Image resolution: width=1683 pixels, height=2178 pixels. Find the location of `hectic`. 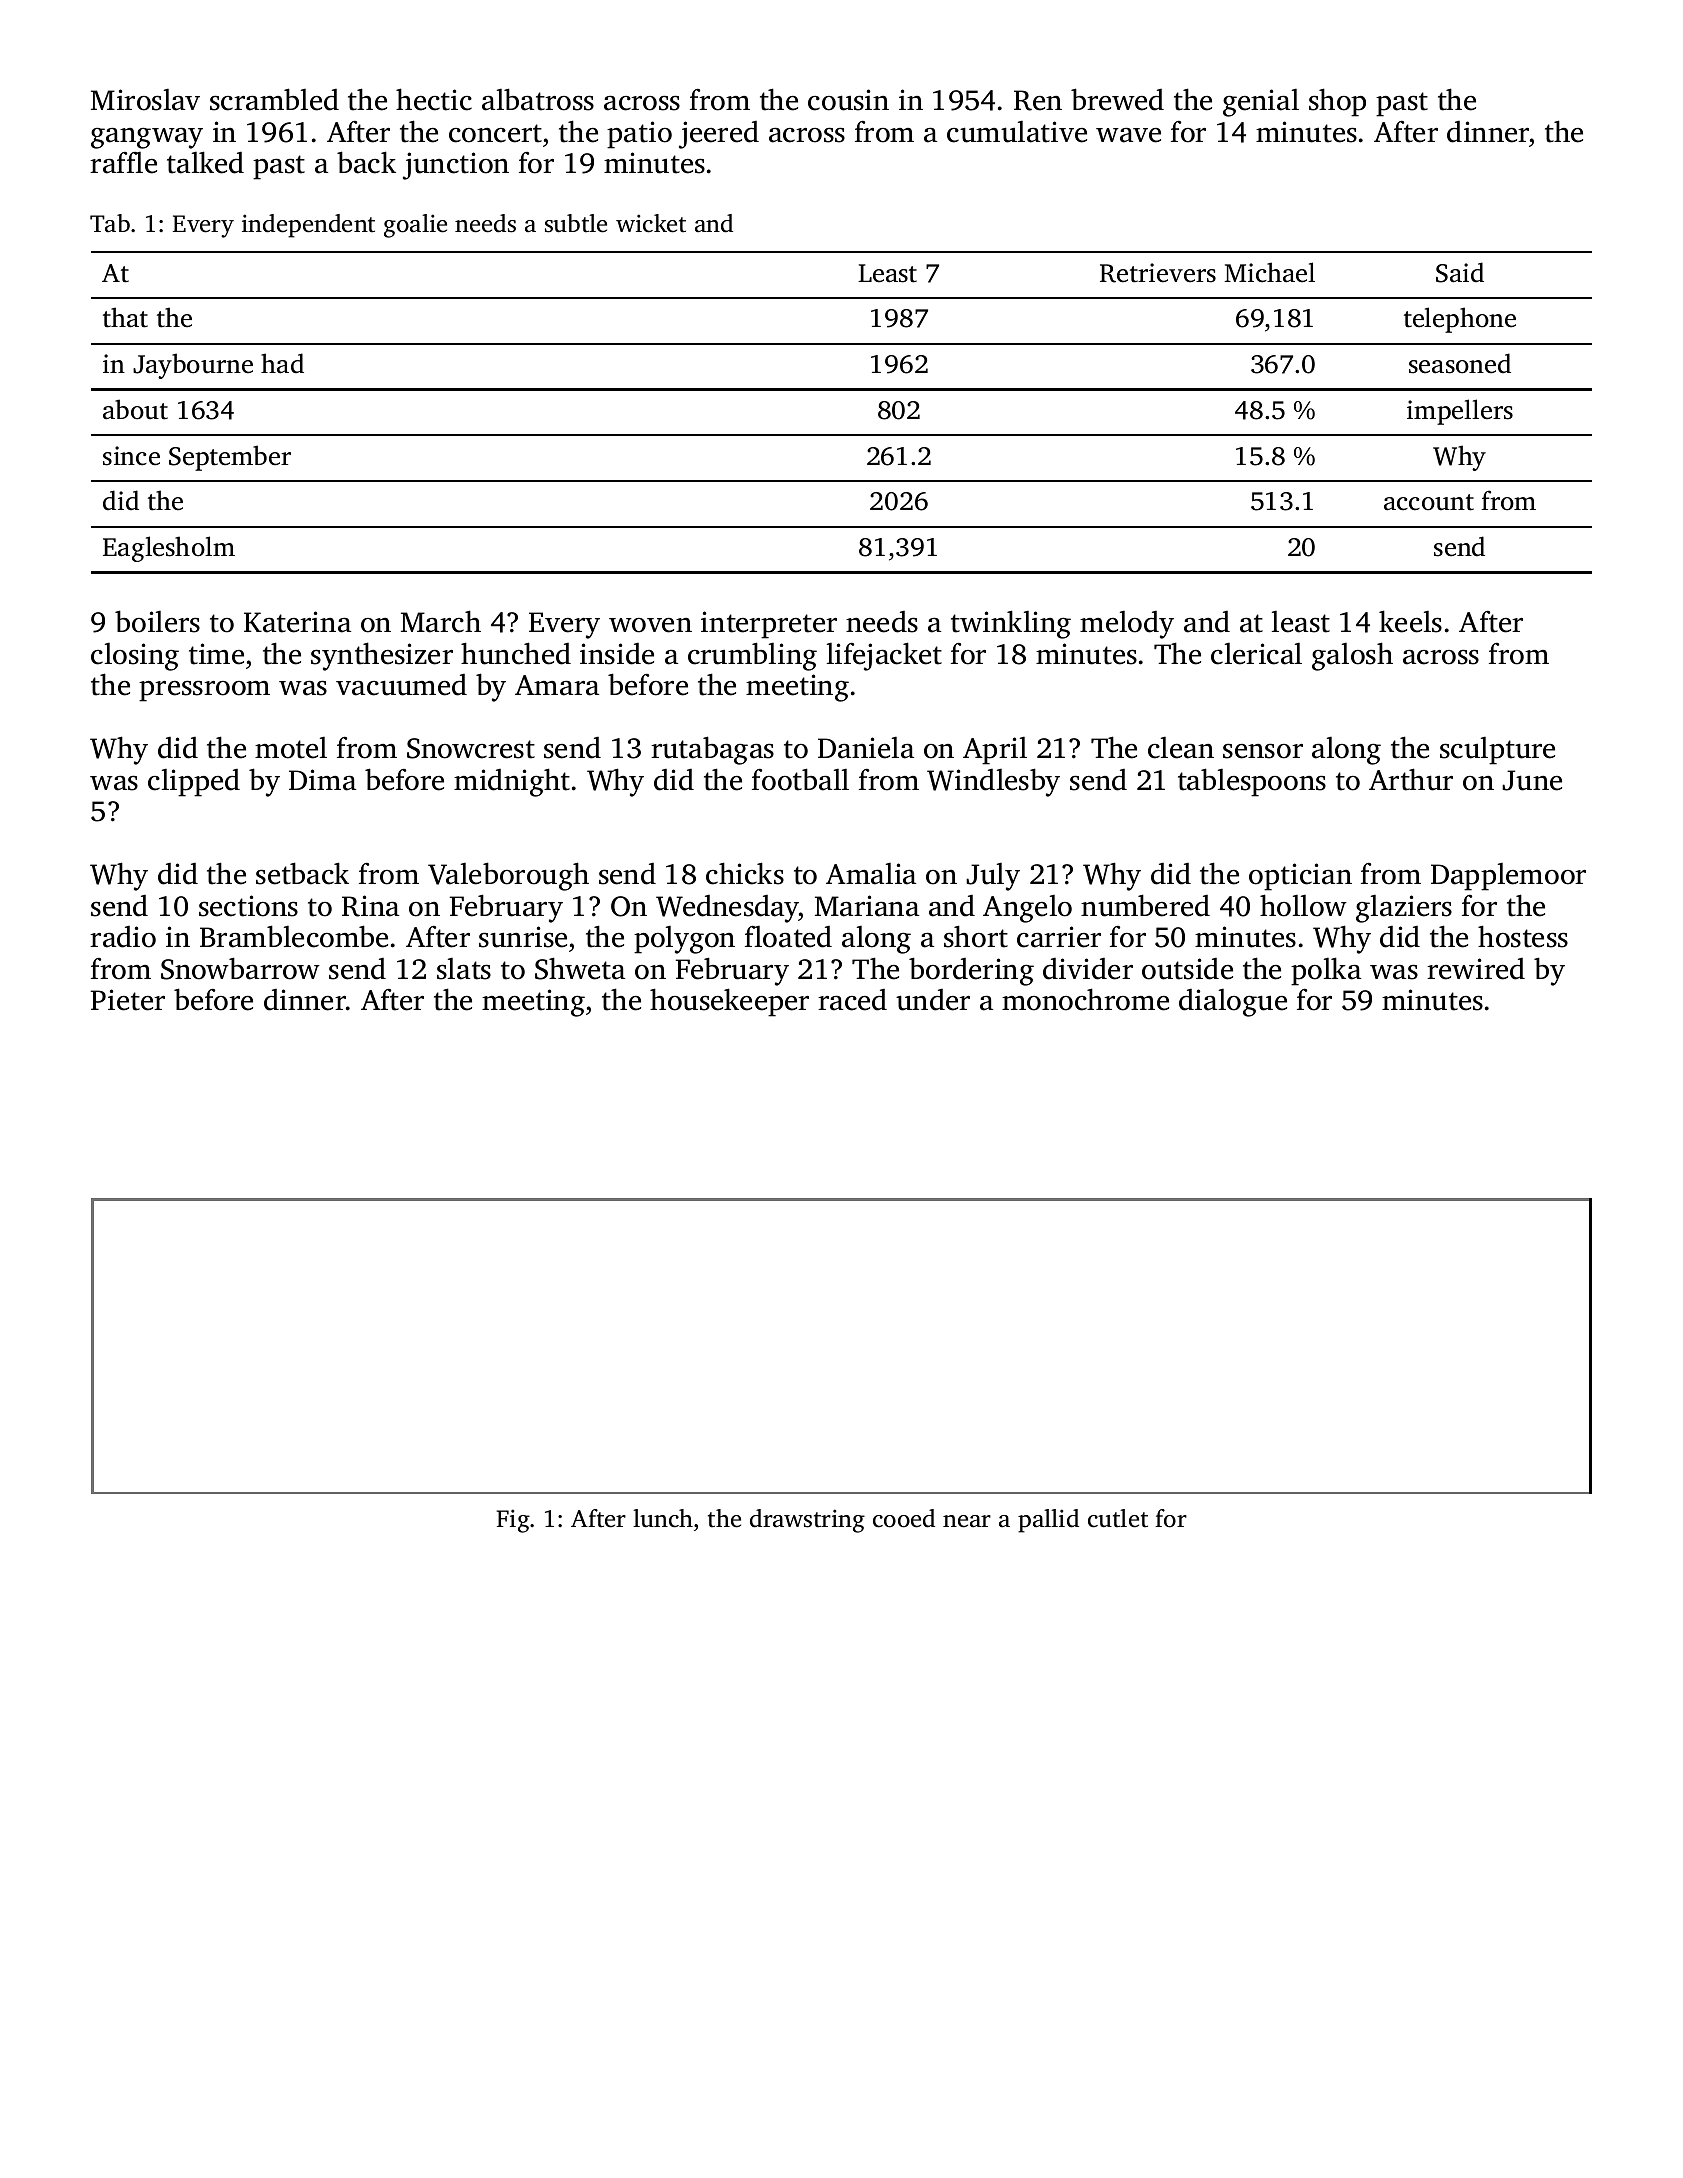

hectic is located at coordinates (434, 99).
